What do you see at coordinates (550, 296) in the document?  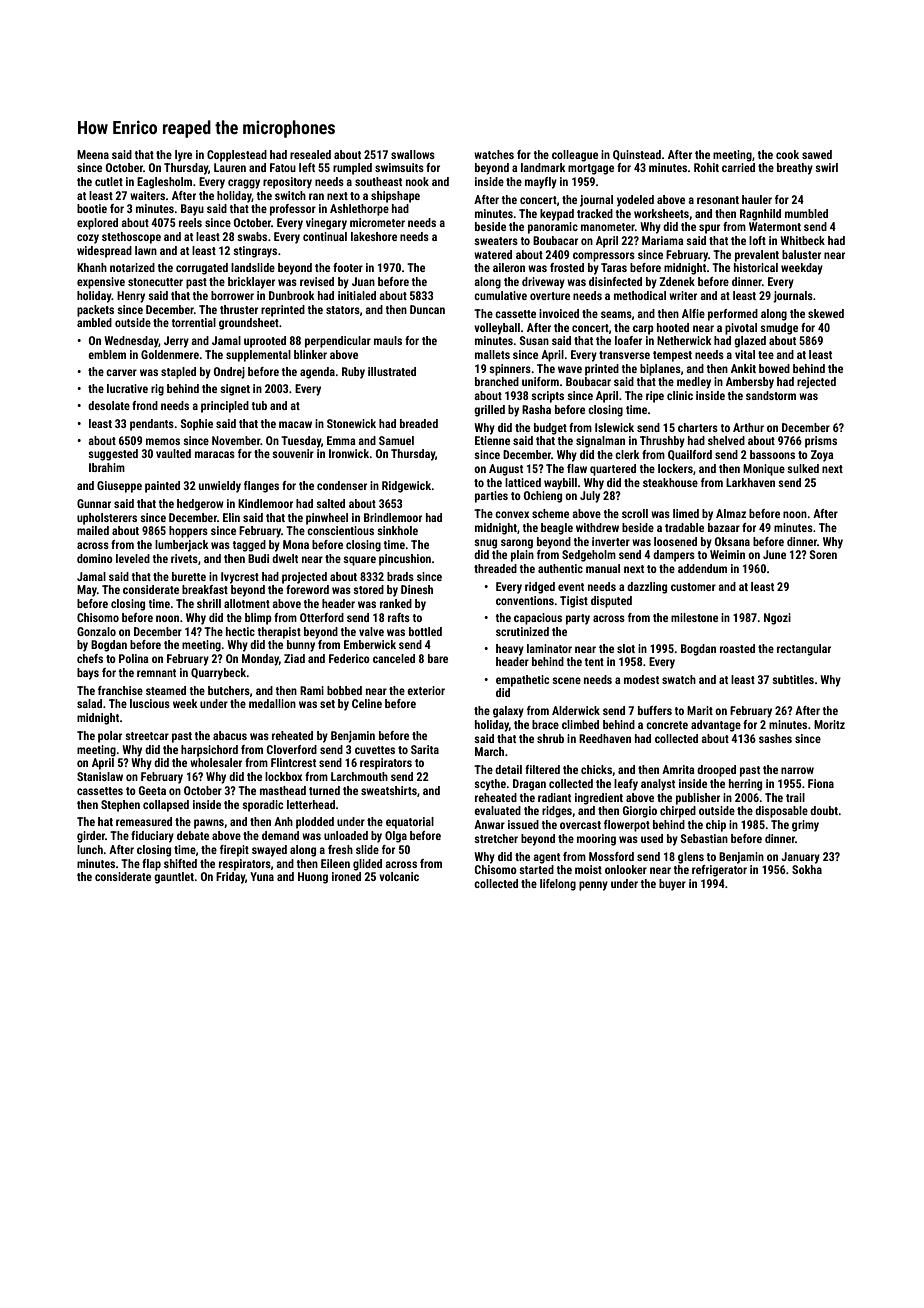 I see `overture` at bounding box center [550, 296].
